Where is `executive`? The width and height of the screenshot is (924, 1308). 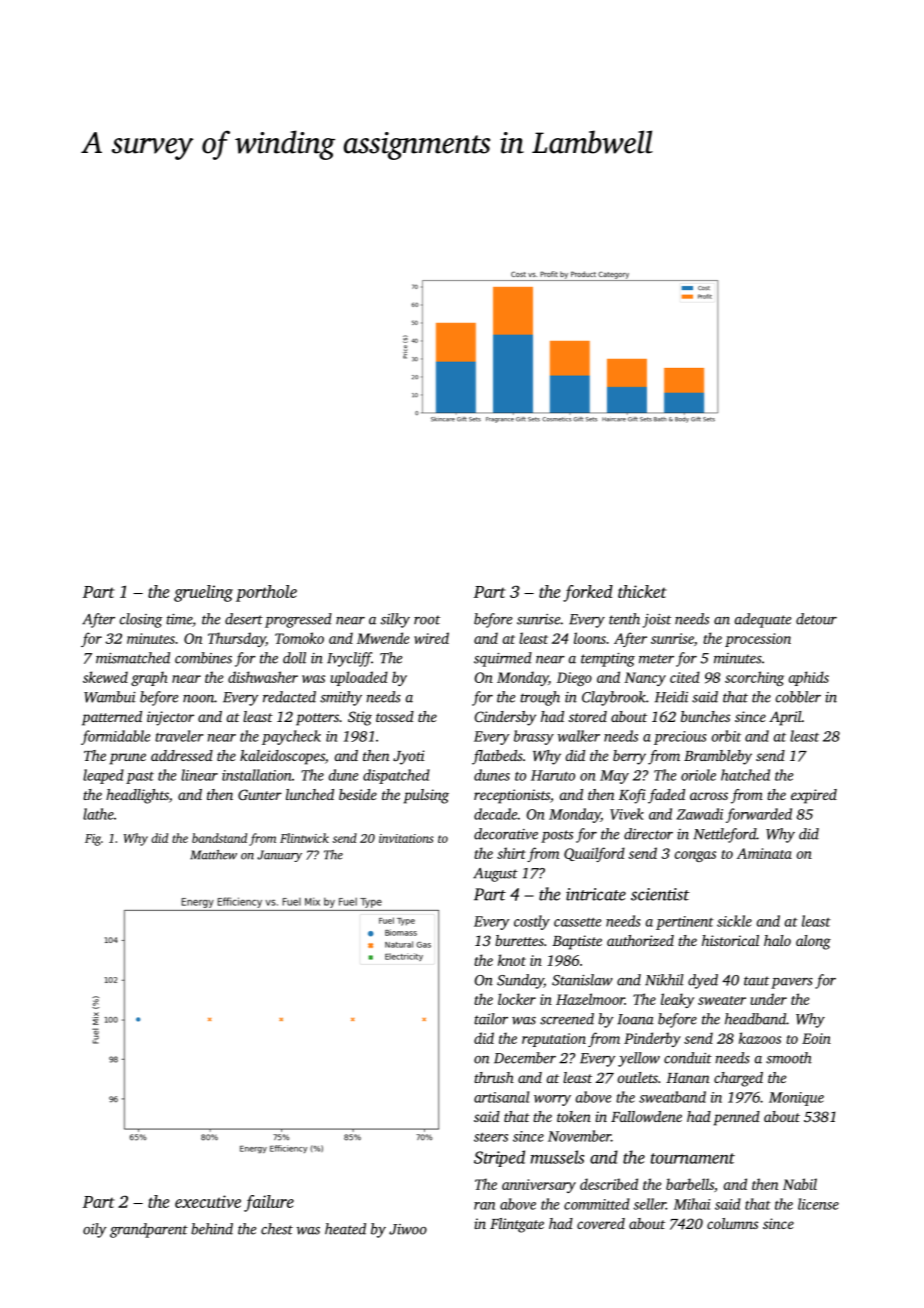
executive is located at coordinates (208, 1201).
